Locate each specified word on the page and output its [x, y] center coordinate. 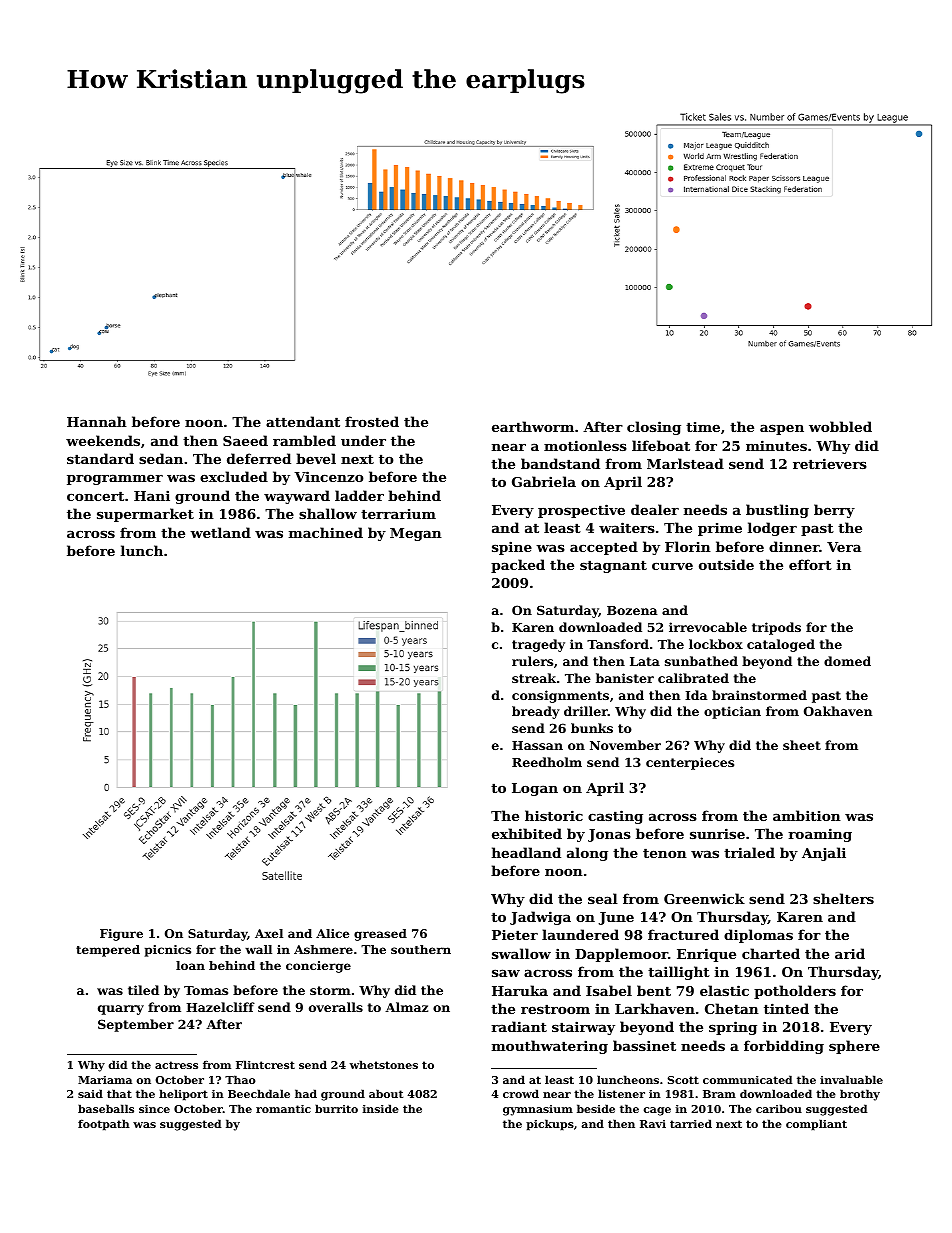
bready [536, 712]
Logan [535, 789]
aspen [782, 430]
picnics [168, 951]
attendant [303, 421]
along [587, 854]
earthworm [533, 426]
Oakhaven [838, 711]
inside [381, 1108]
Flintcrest [265, 1064]
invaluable [851, 1079]
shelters [843, 898]
